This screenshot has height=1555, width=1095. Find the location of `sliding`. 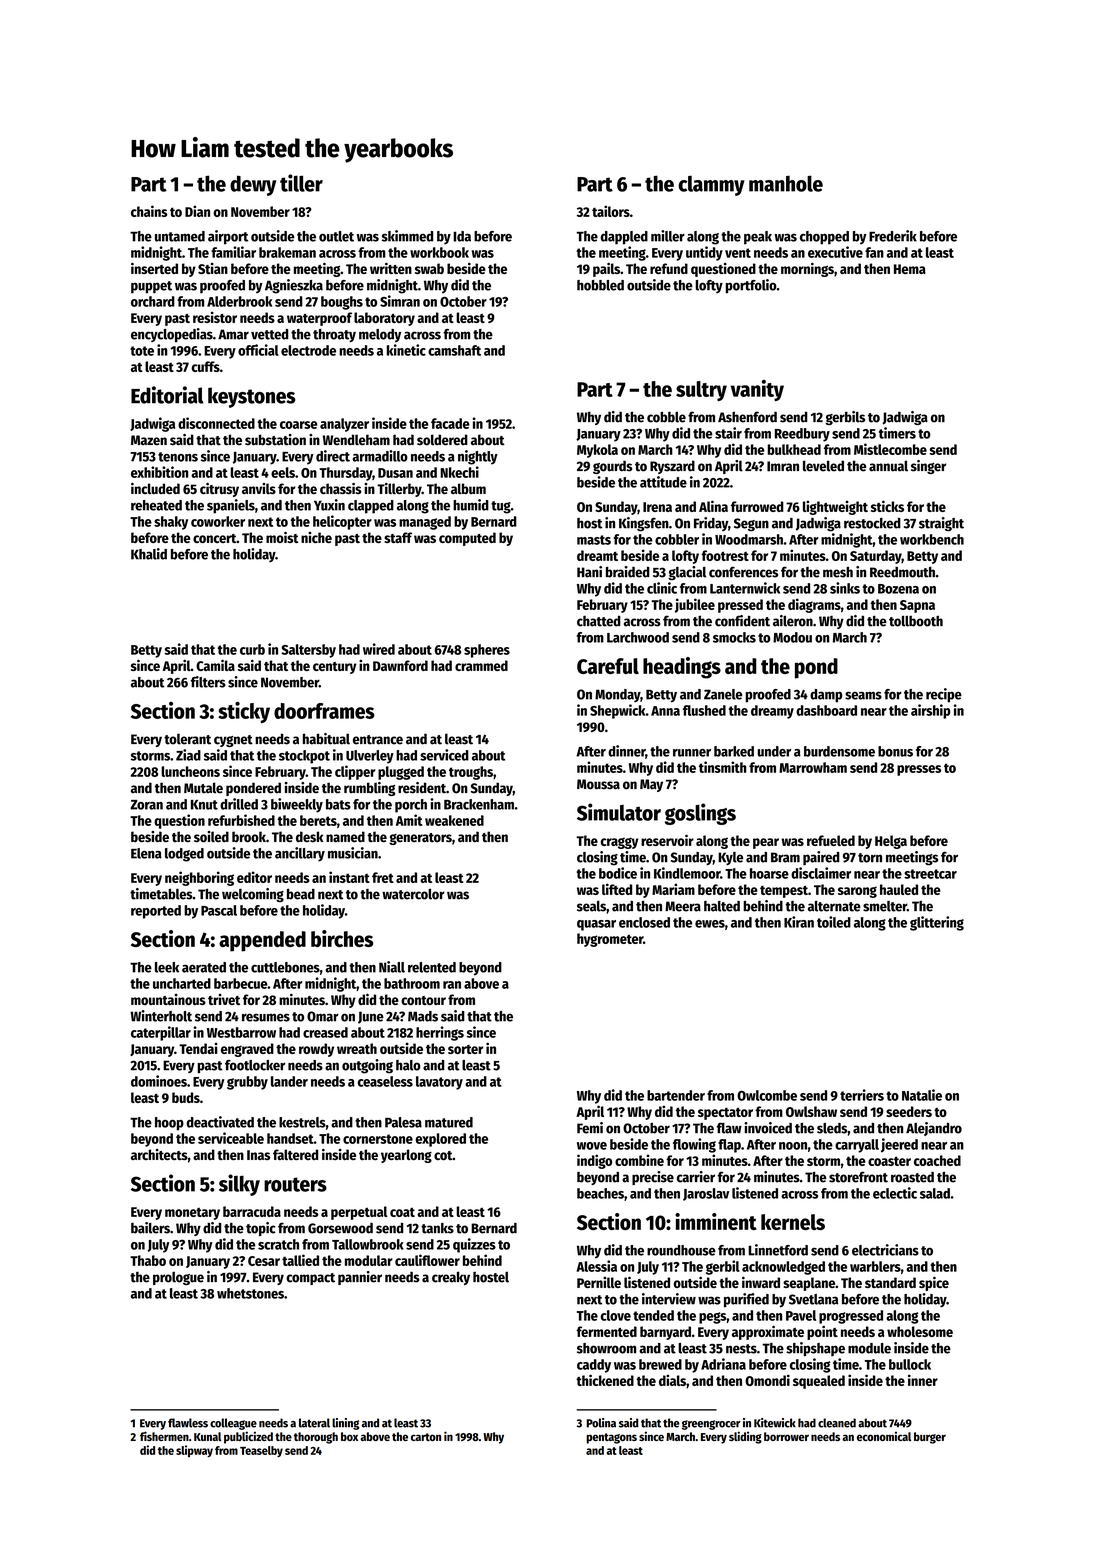

sliding is located at coordinates (745, 1437).
